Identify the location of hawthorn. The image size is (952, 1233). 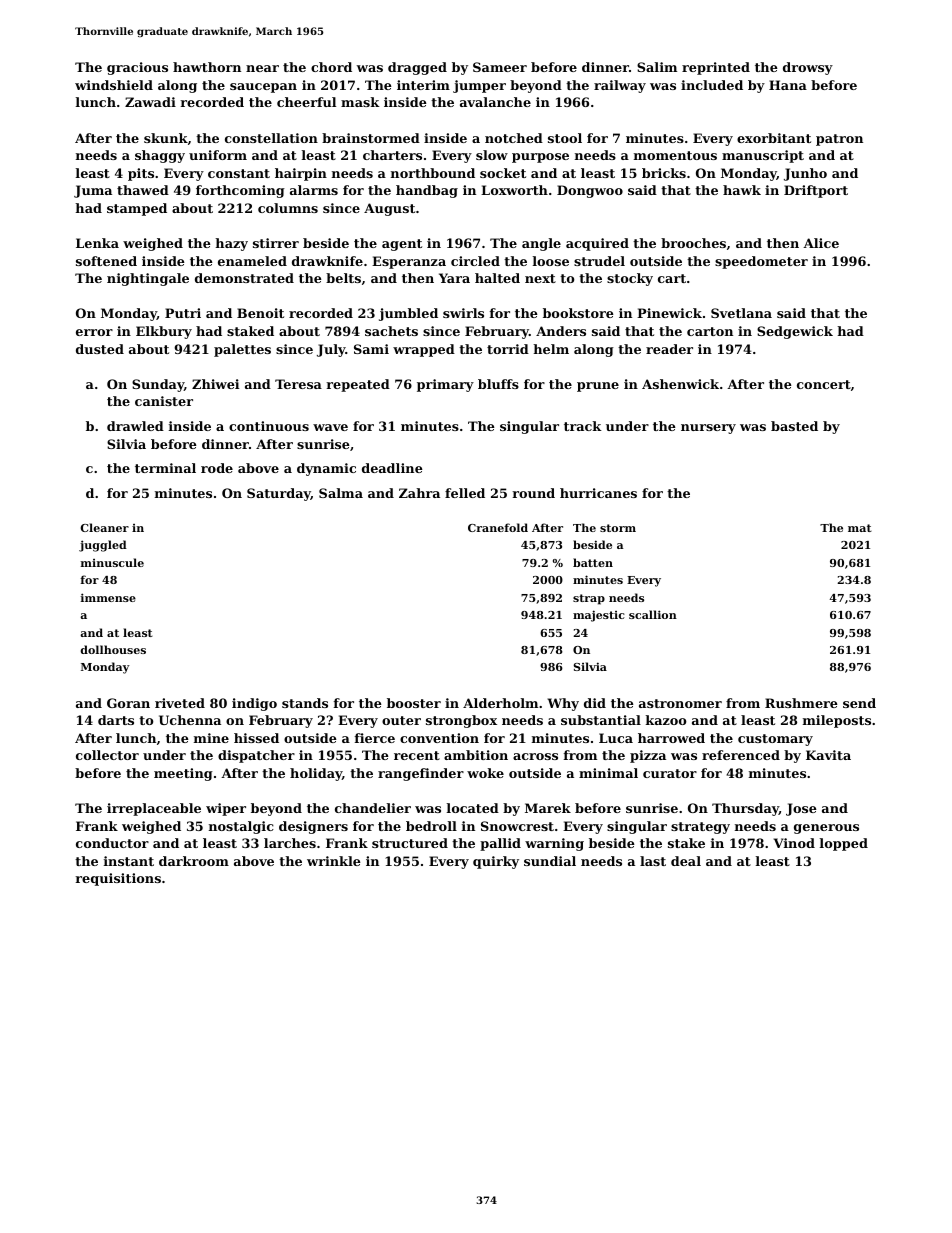
(207, 67).
